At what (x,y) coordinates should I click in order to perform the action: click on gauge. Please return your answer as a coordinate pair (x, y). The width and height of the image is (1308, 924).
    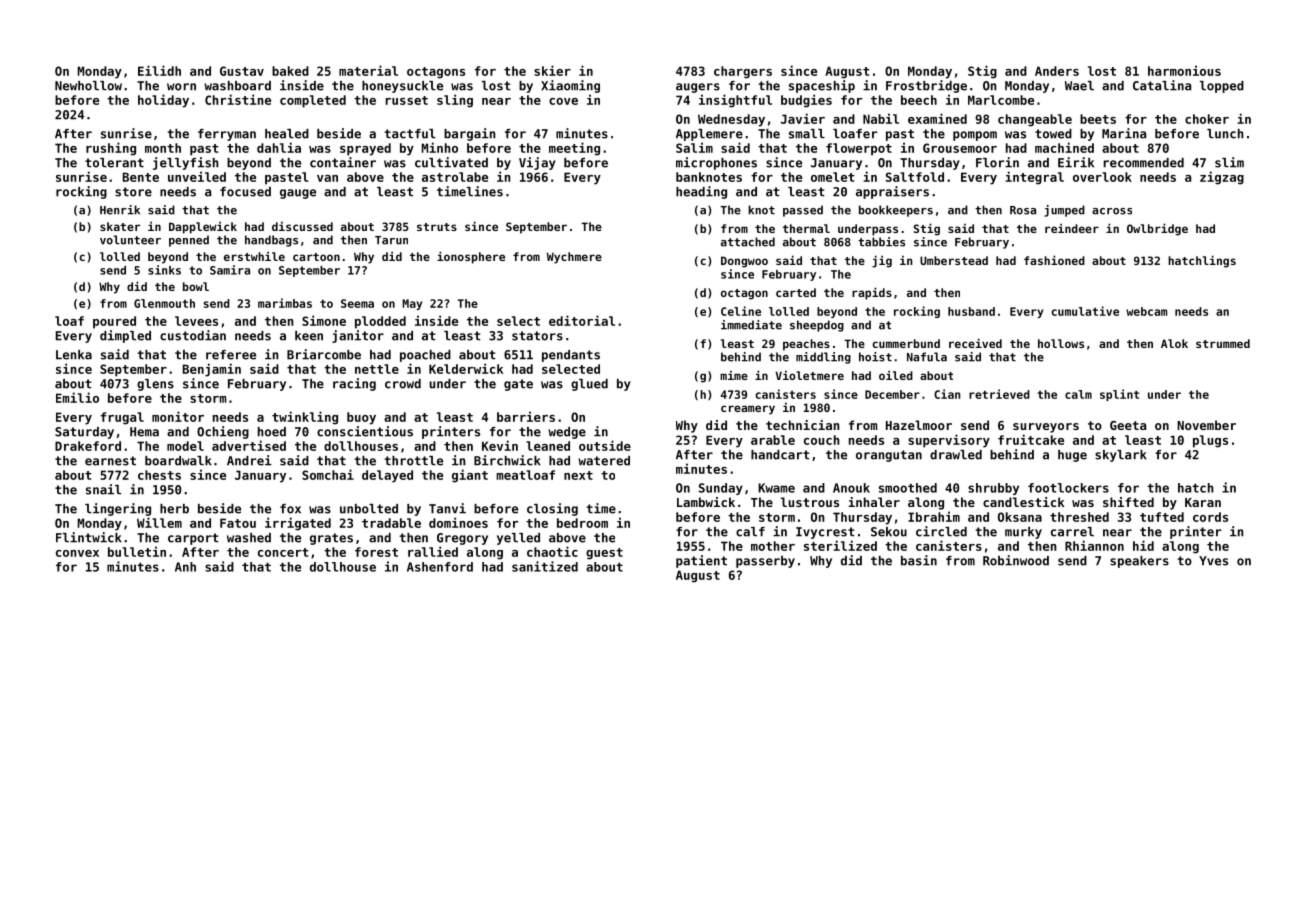
    Looking at the image, I should click on (298, 194).
